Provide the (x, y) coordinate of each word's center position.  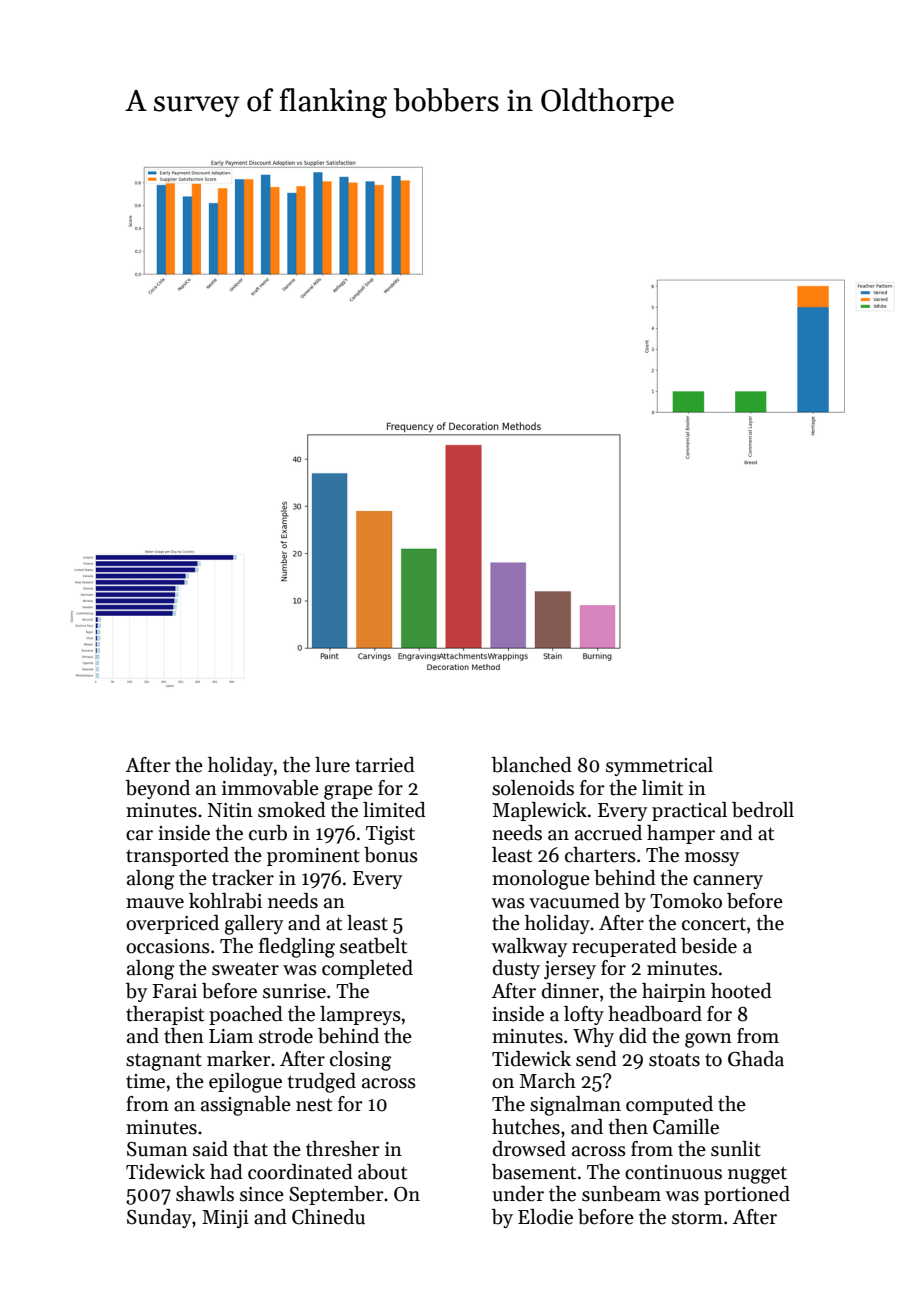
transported (177, 856)
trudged (322, 1083)
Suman (157, 1149)
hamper (681, 834)
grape (348, 792)
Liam (231, 1036)
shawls (205, 1194)
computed (669, 1105)
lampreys (360, 1015)
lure (332, 765)
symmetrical (659, 766)
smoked (292, 810)
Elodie (545, 1217)
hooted (741, 991)
